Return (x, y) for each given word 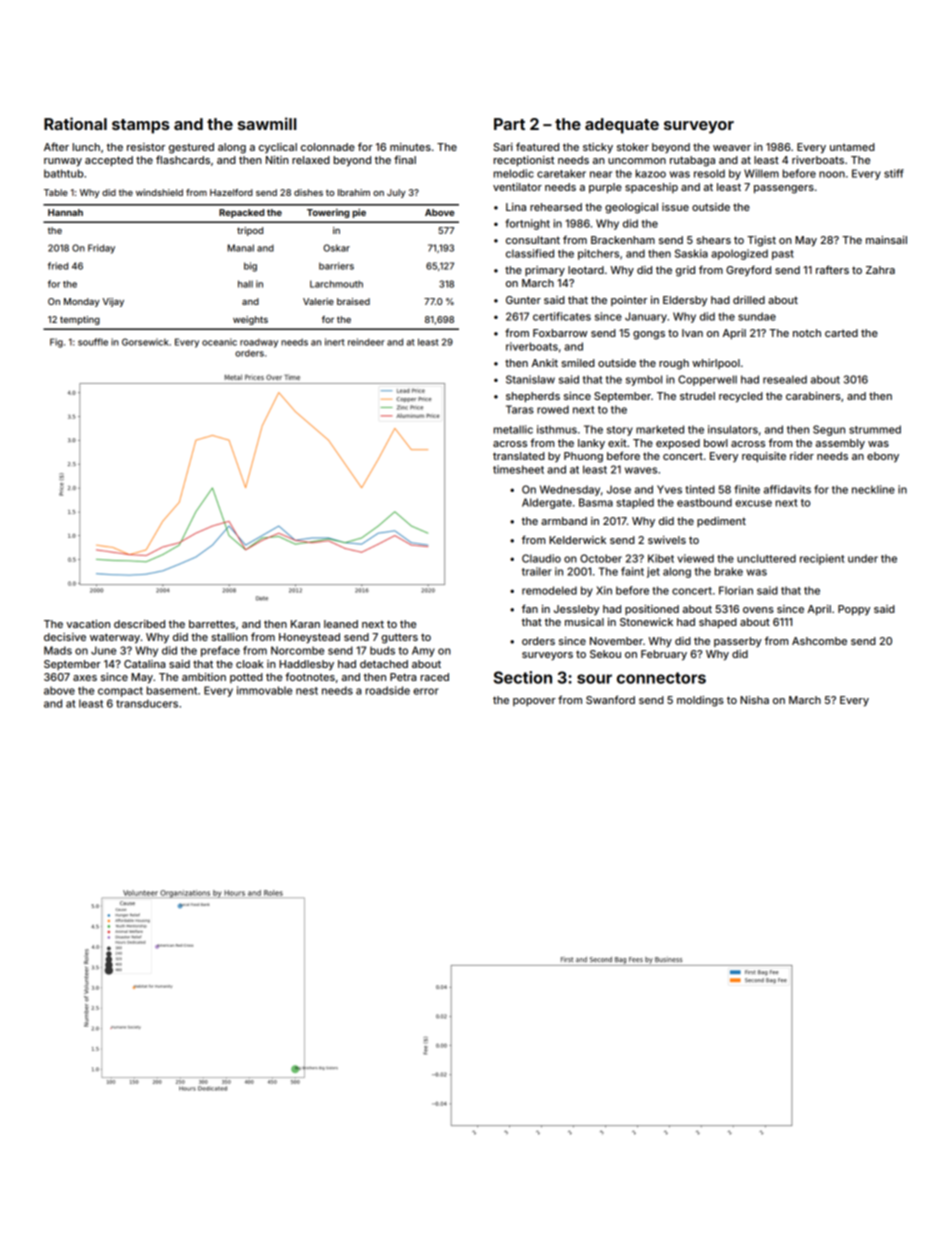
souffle (93, 342)
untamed (852, 147)
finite (747, 489)
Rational (75, 123)
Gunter (523, 300)
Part (509, 124)
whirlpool (716, 364)
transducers (147, 703)
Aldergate (547, 503)
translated (519, 456)
